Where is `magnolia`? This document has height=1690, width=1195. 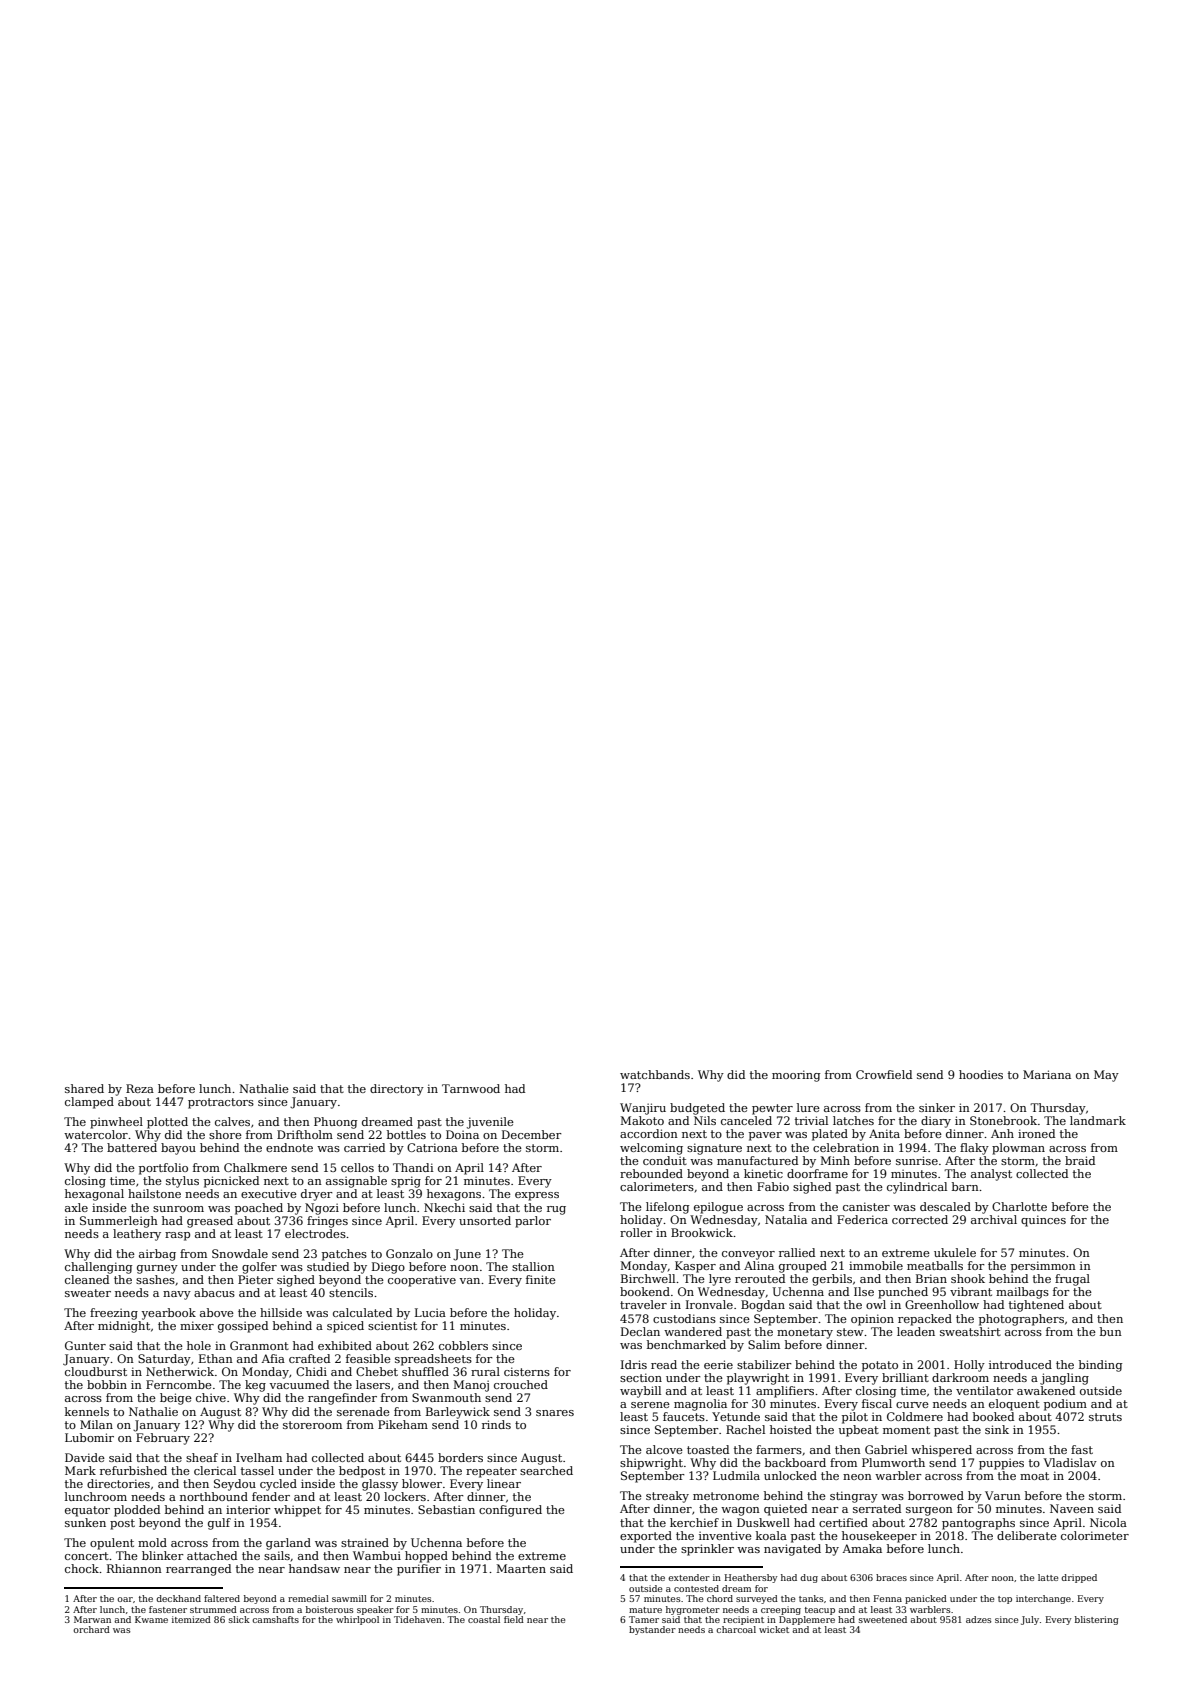
magnolia is located at coordinates (700, 1405).
